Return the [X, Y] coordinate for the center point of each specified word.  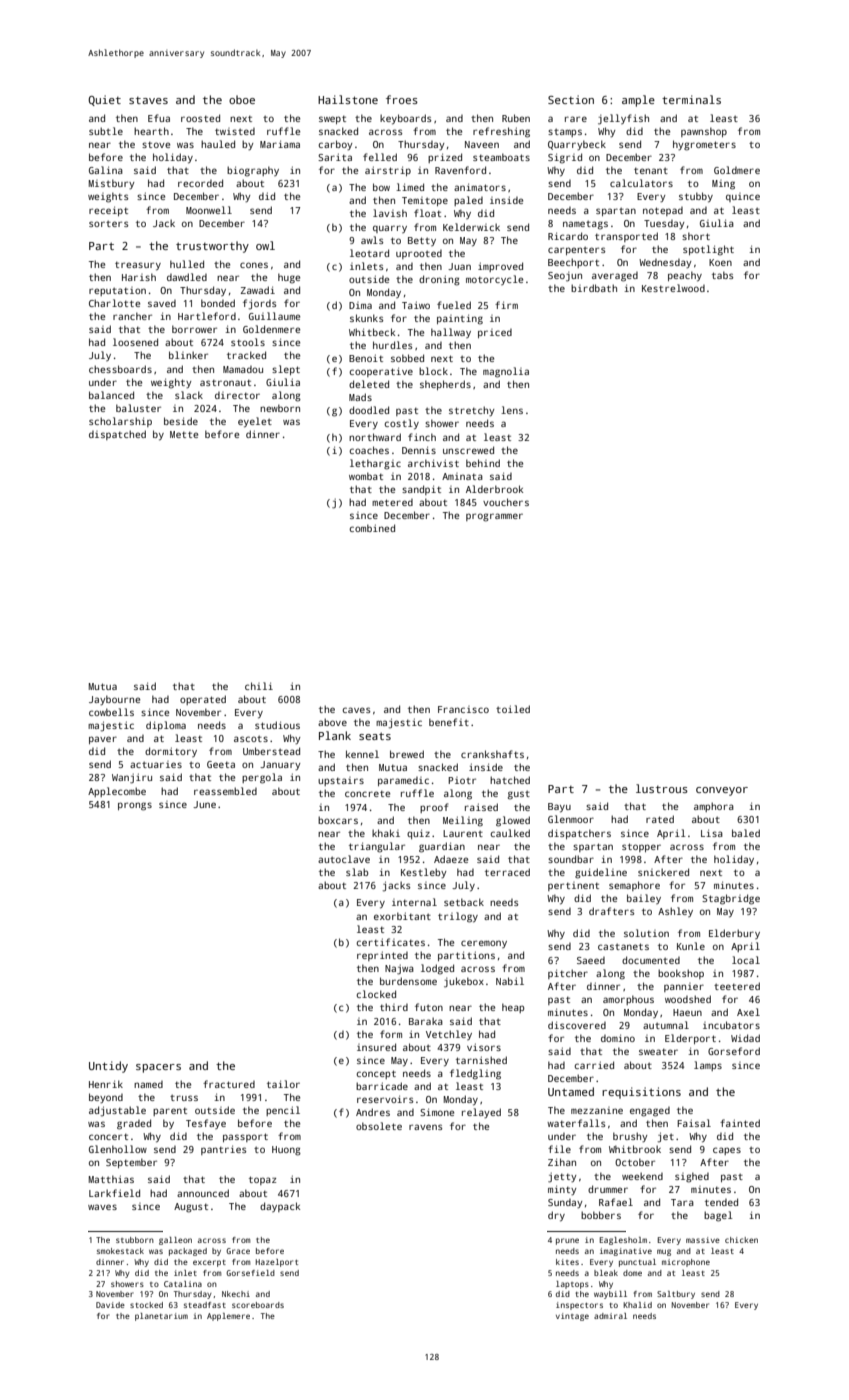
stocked [146, 1305]
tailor [283, 1084]
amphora [714, 807]
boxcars [338, 820]
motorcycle [494, 280]
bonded [218, 303]
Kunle [691, 946]
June [204, 804]
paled [468, 201]
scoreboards [258, 1305]
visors [484, 1047]
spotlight [708, 250]
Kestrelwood [673, 288]
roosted [200, 118]
